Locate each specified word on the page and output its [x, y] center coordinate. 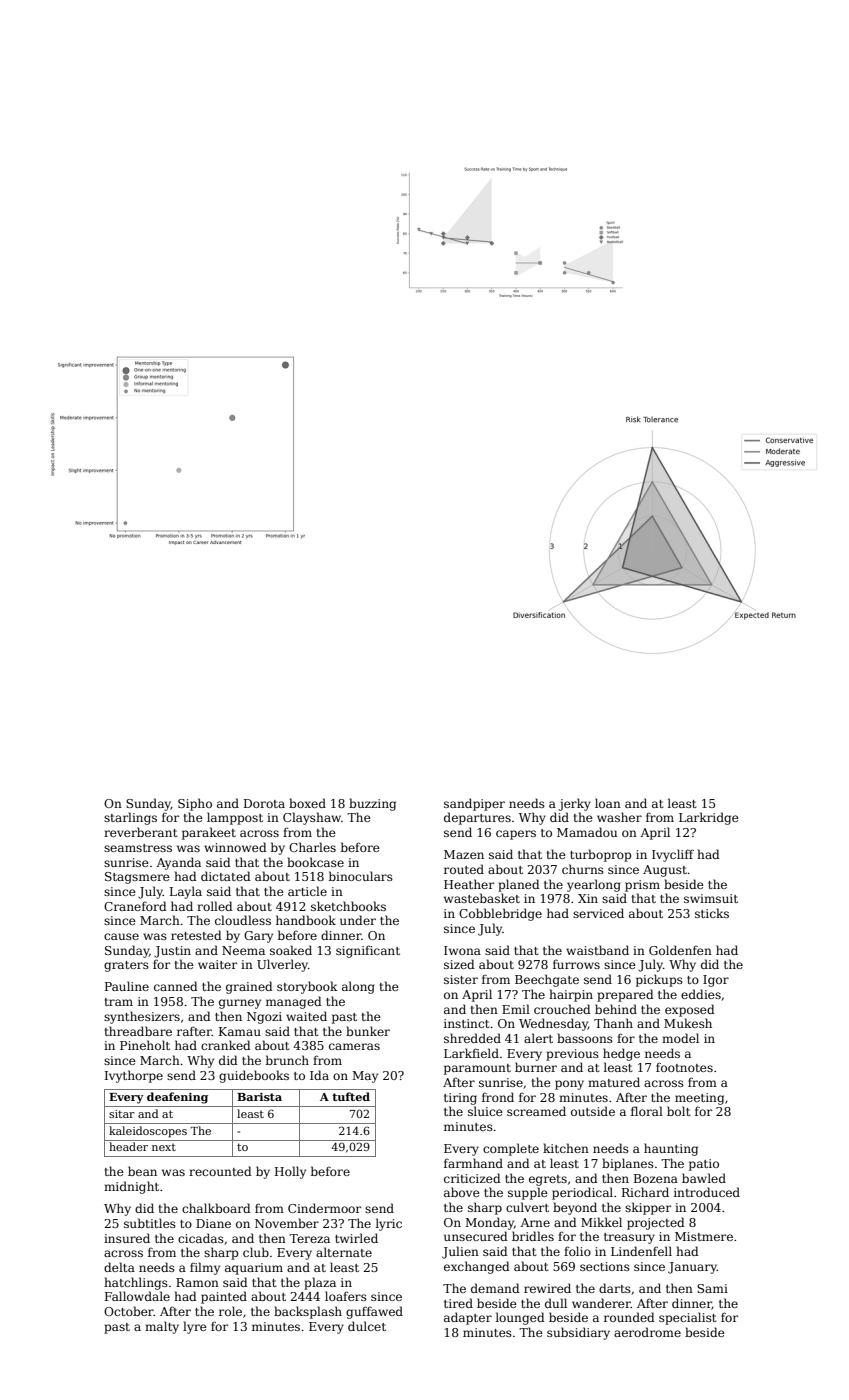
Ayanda [178, 863]
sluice [485, 1111]
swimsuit [711, 898]
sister [461, 979]
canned [176, 986]
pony [569, 1085]
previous [572, 1055]
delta [119, 1267]
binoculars [361, 876]
